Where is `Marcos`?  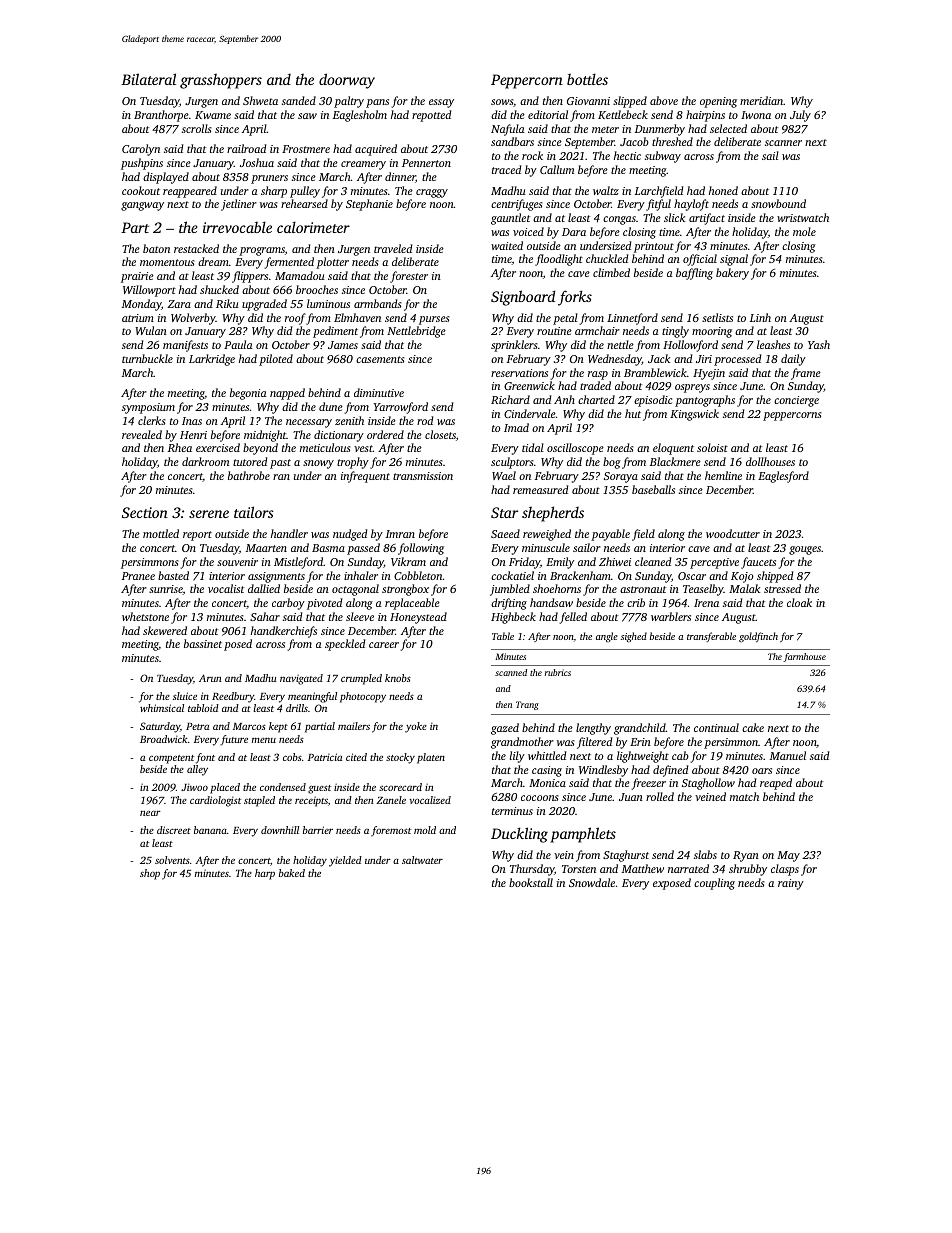 Marcos is located at coordinates (249, 726).
